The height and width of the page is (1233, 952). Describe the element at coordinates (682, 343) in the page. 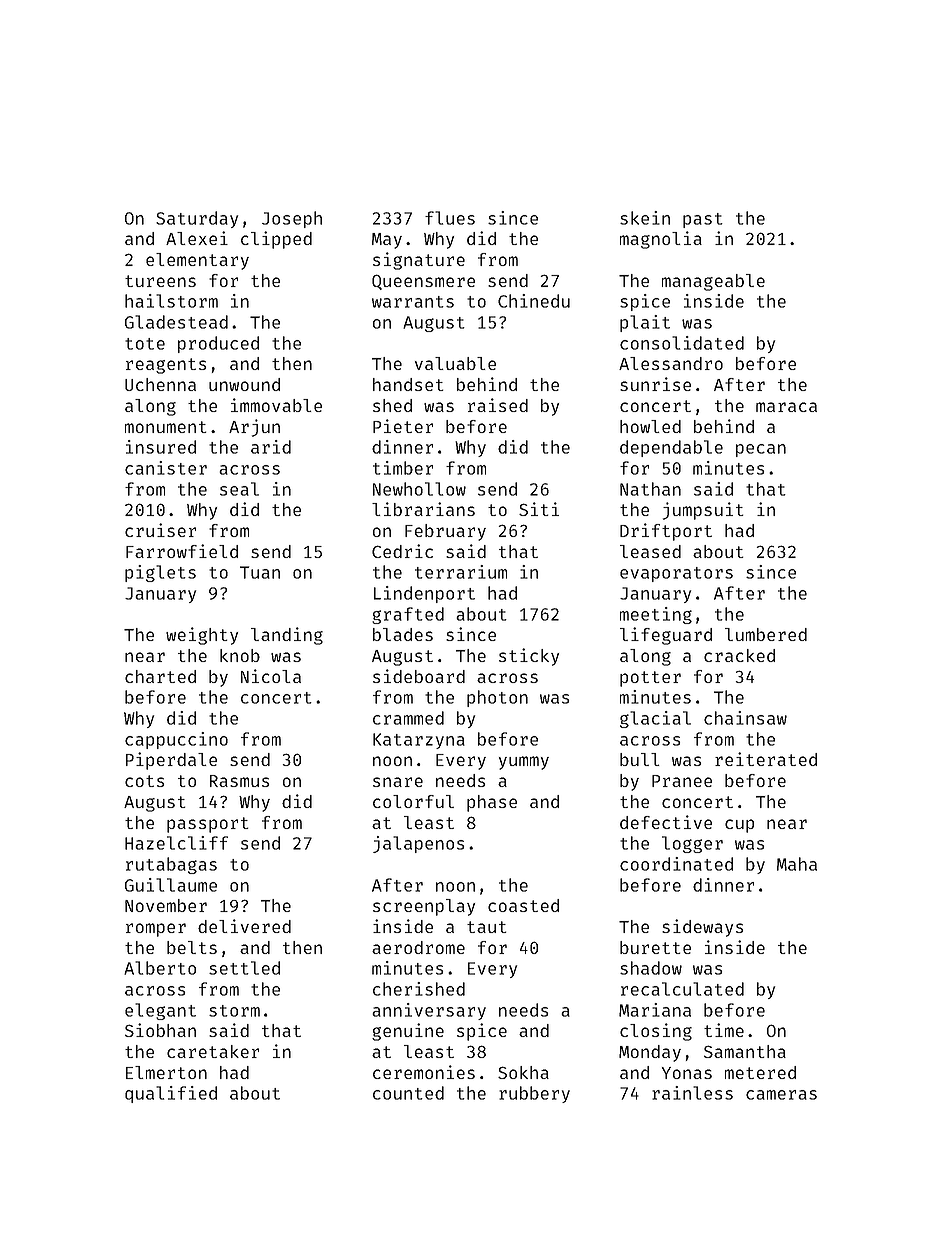

I see `consolidated` at that location.
